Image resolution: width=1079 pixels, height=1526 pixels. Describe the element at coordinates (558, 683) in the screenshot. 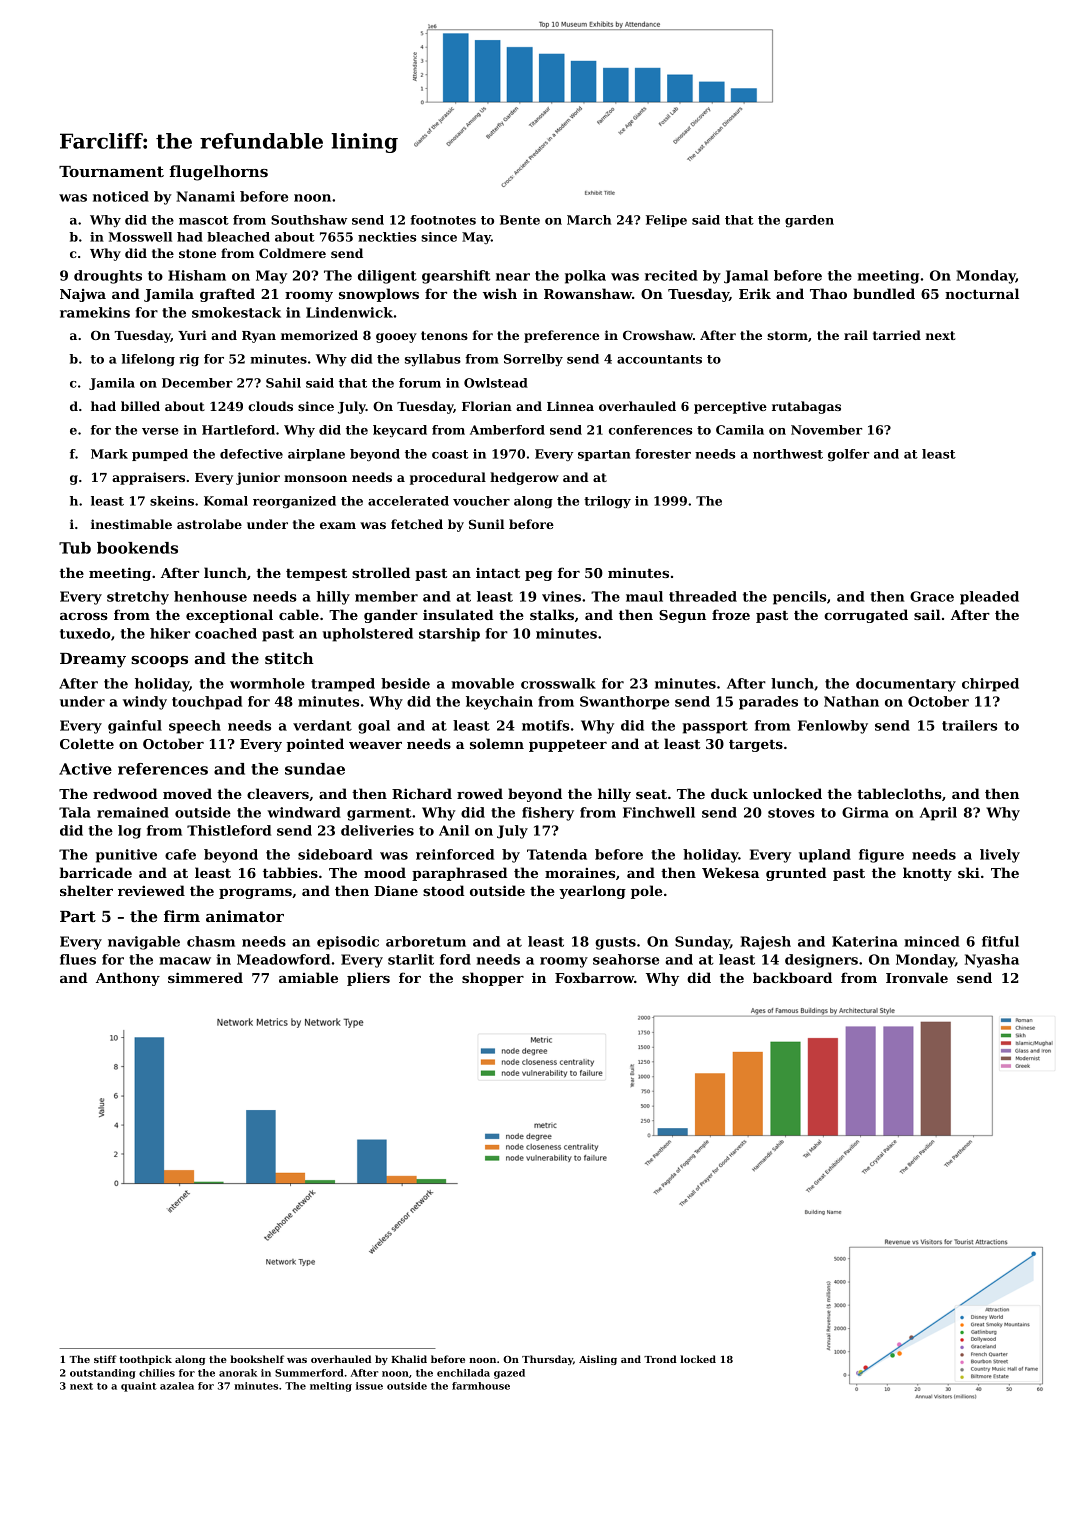

I see `crosswalk` at that location.
